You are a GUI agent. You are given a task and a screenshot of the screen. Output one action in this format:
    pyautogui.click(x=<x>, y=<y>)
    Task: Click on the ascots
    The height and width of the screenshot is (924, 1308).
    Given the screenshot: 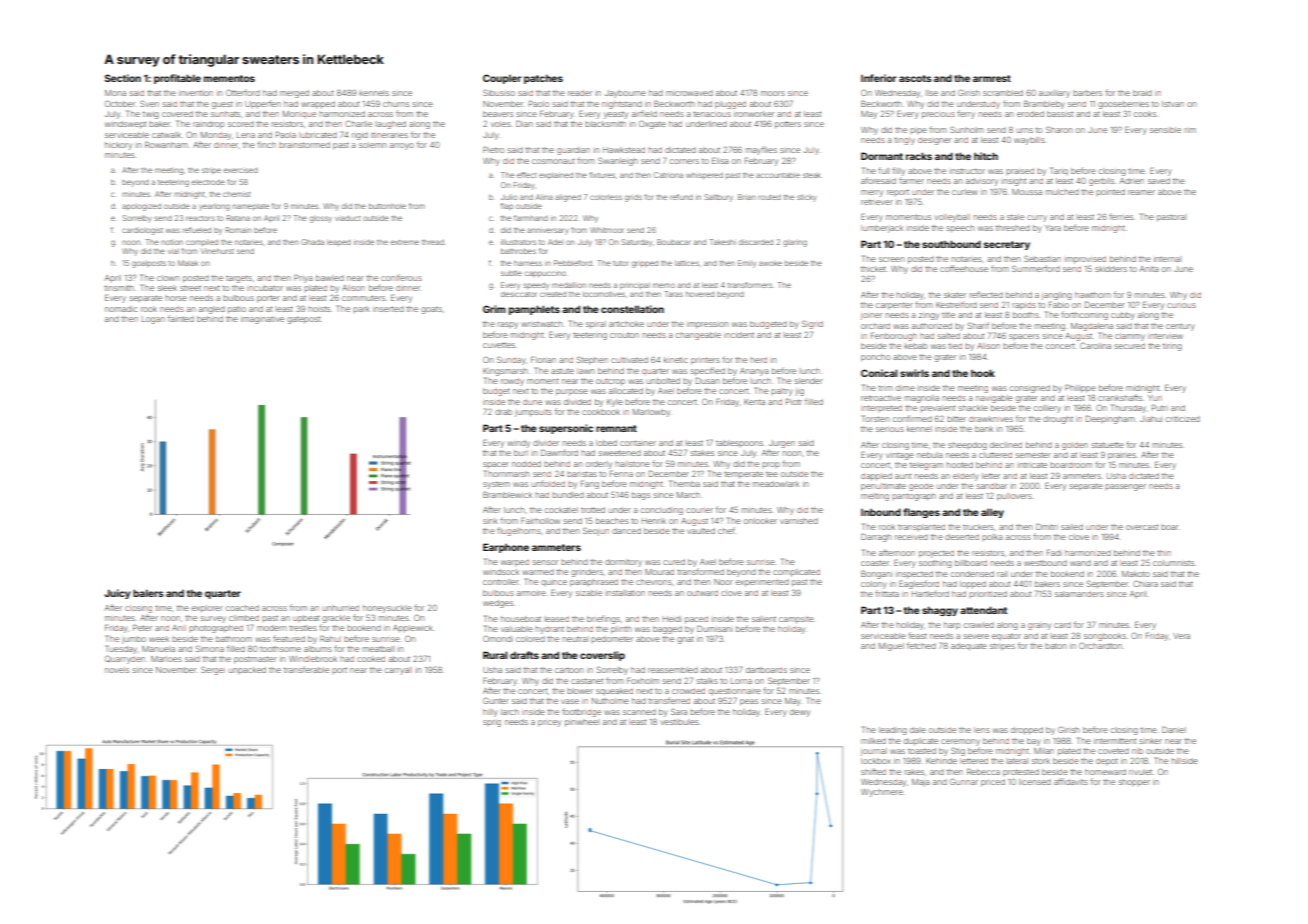 What is the action you would take?
    pyautogui.click(x=915, y=78)
